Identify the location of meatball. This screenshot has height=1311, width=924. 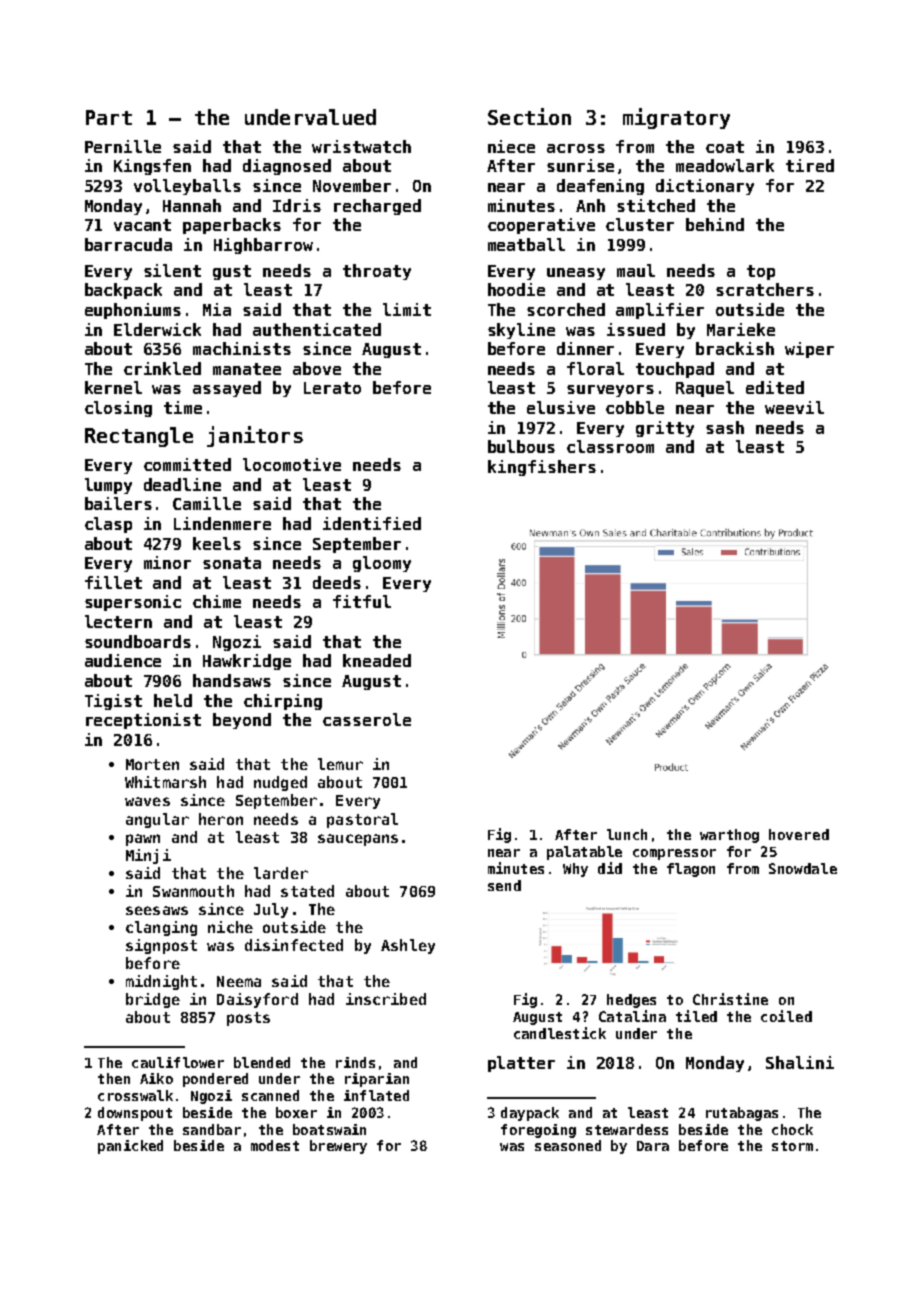
(526, 244).
